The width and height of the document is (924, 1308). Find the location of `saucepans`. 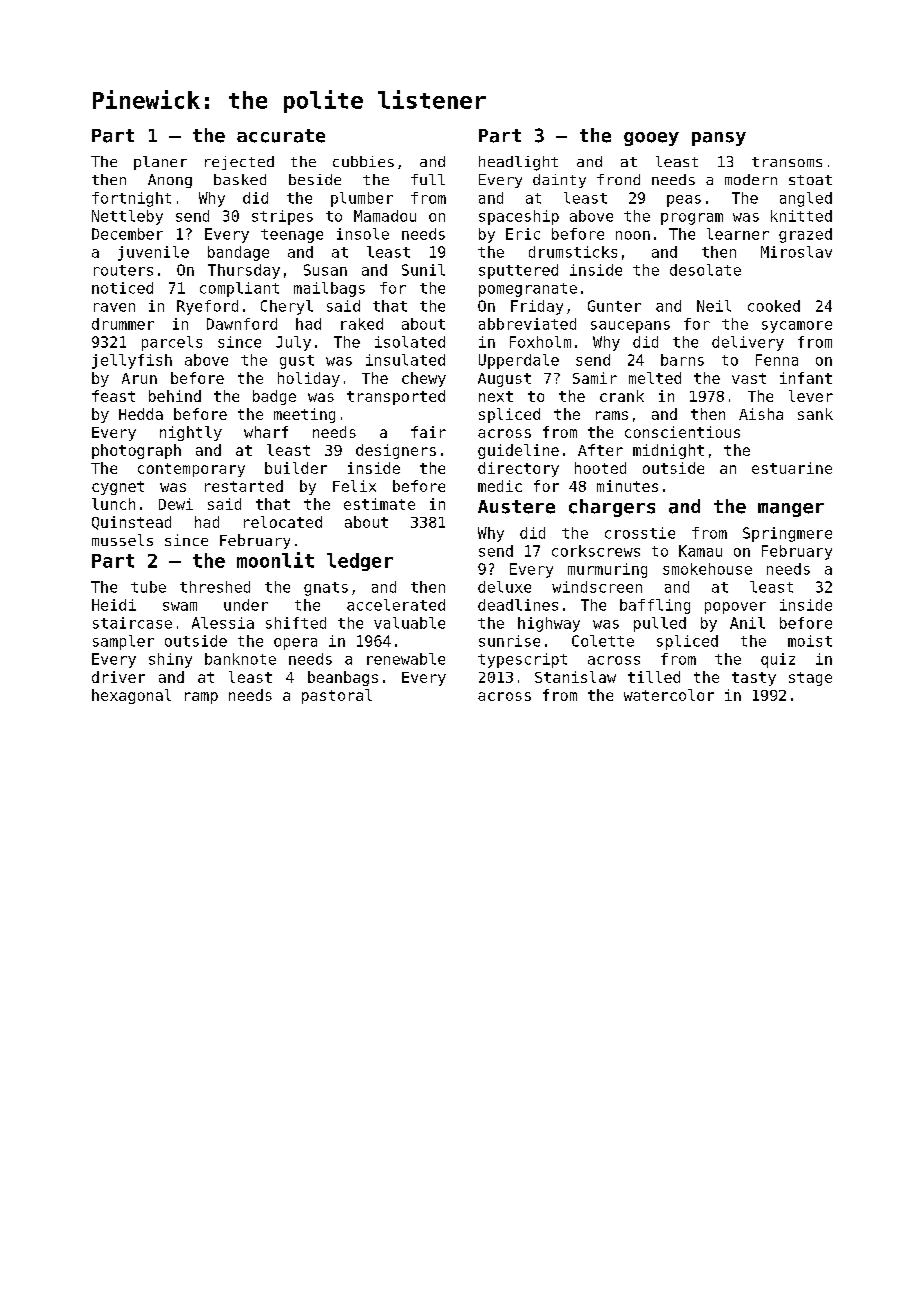

saucepans is located at coordinates (630, 327).
